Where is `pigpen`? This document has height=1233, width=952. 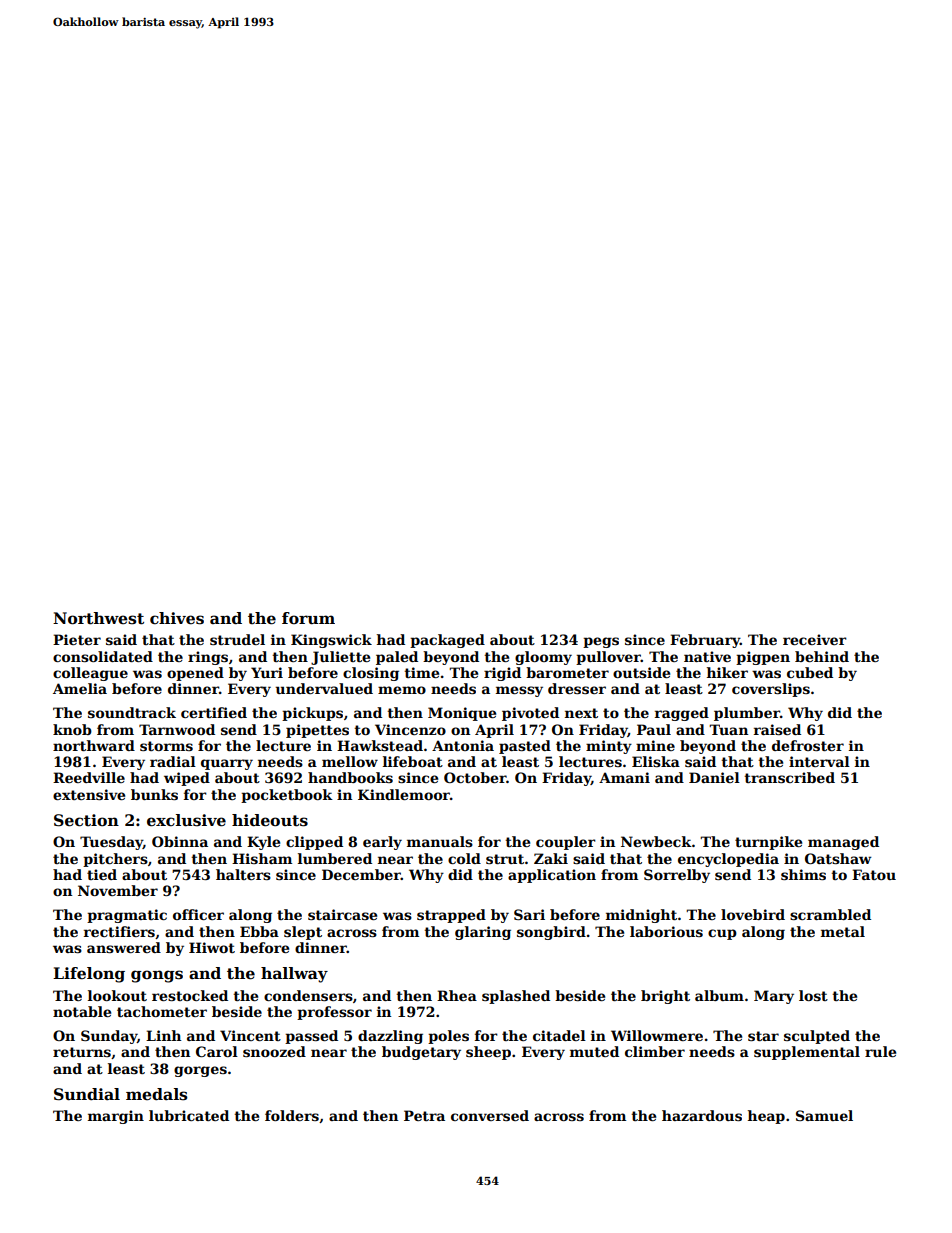 pigpen is located at coordinates (763, 658).
